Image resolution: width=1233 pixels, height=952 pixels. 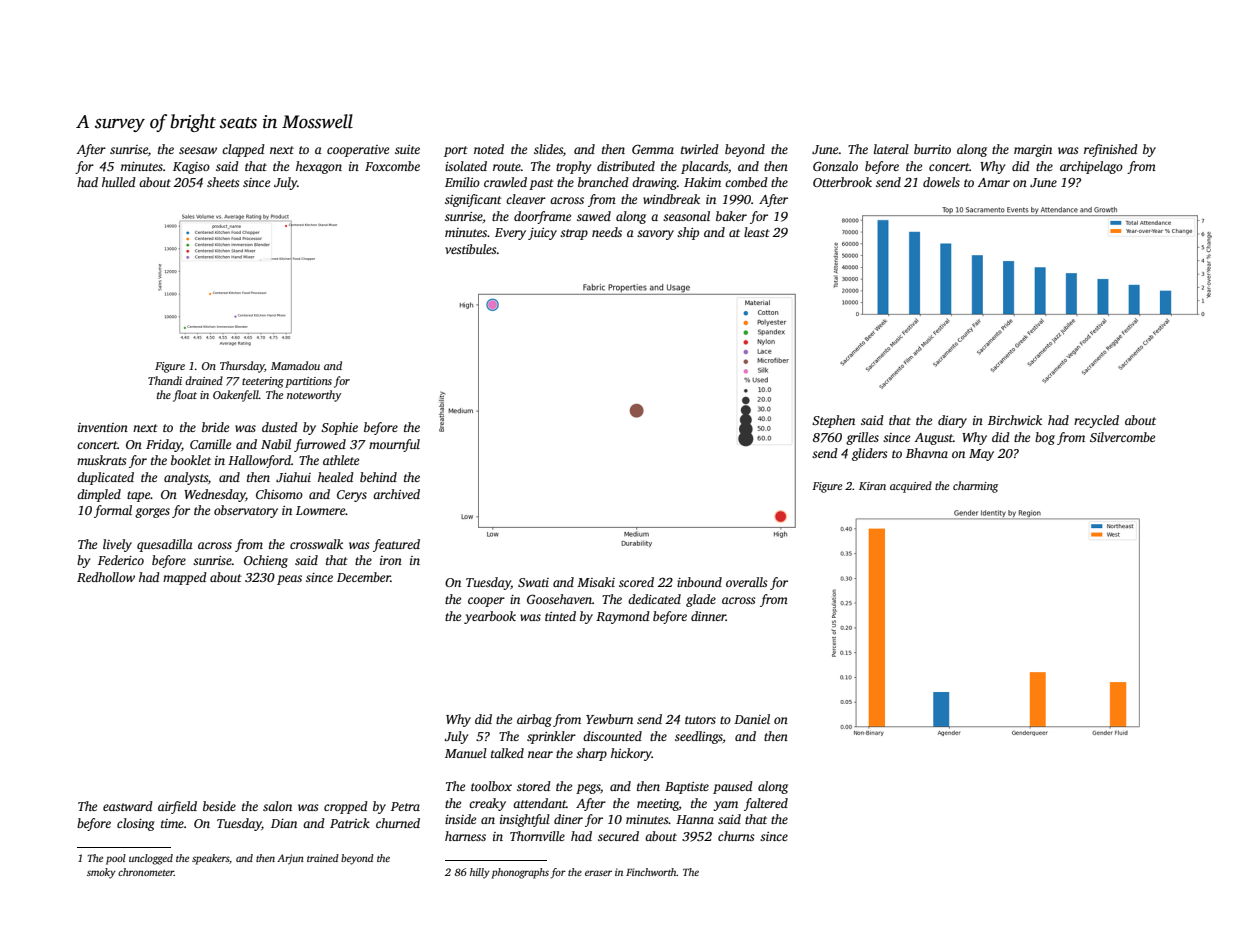 What do you see at coordinates (752, 719) in the screenshot?
I see `Daniel` at bounding box center [752, 719].
